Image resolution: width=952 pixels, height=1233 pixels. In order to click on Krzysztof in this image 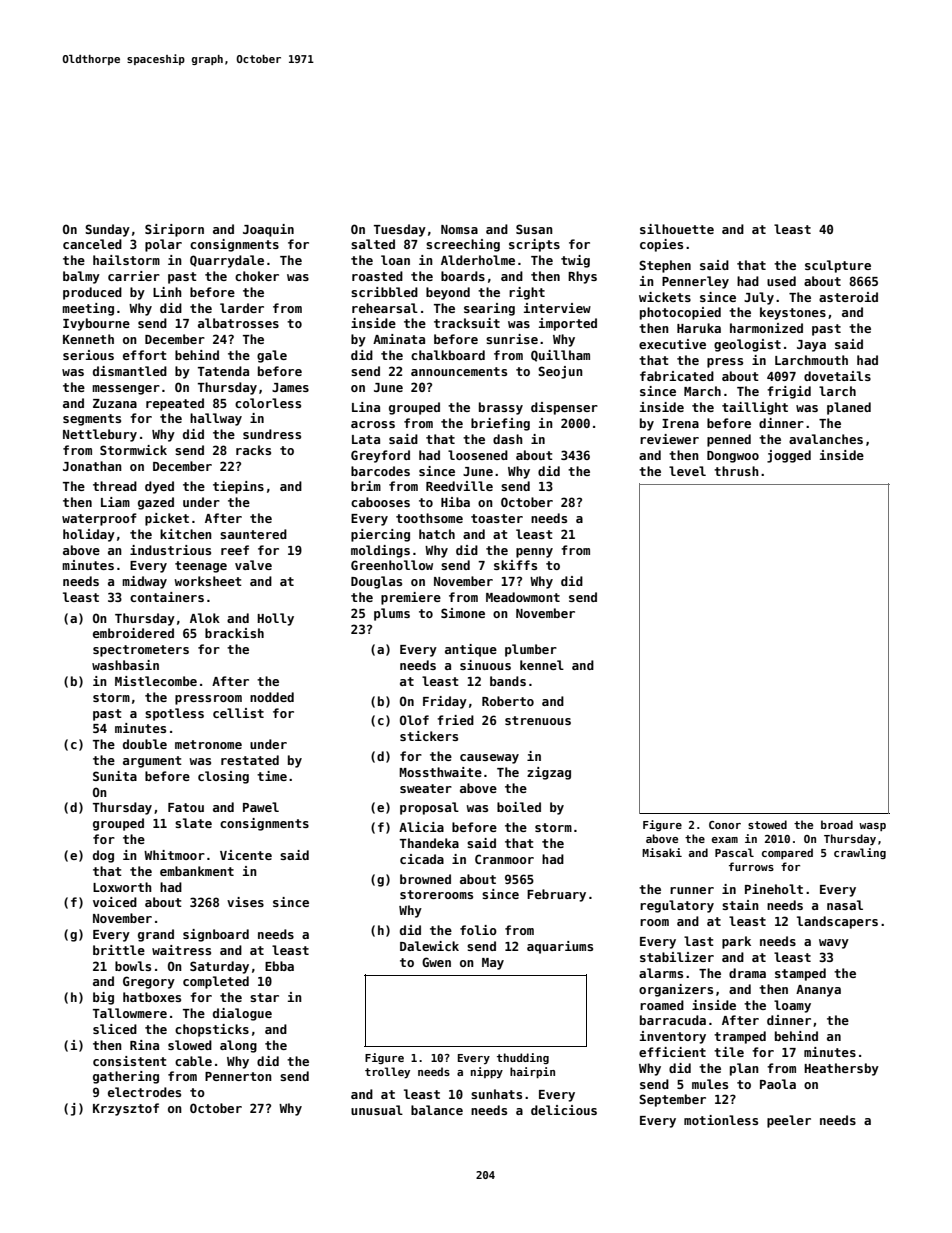, I will do `click(126, 1109)`.
